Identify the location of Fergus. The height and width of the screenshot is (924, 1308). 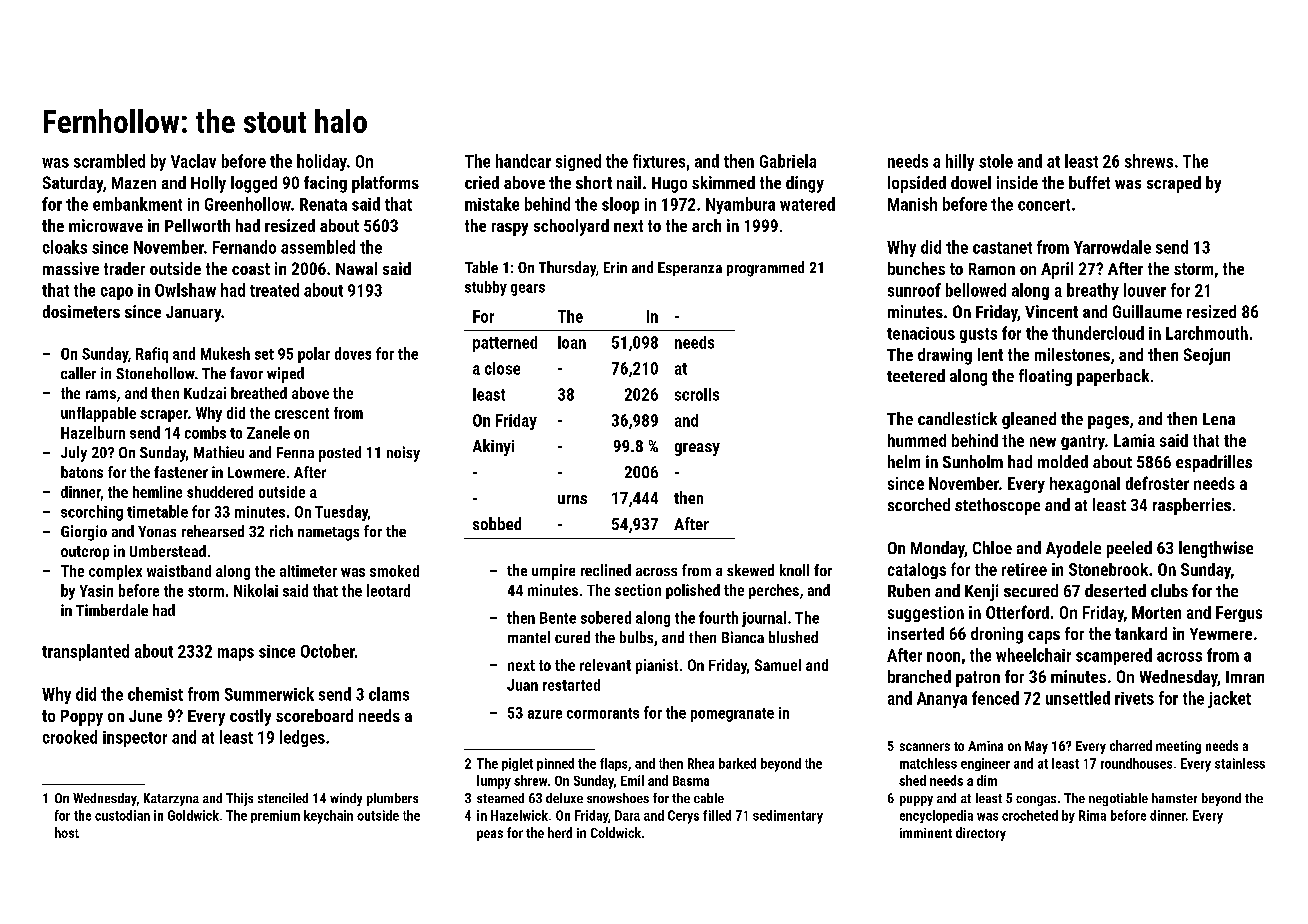
(1239, 614).
